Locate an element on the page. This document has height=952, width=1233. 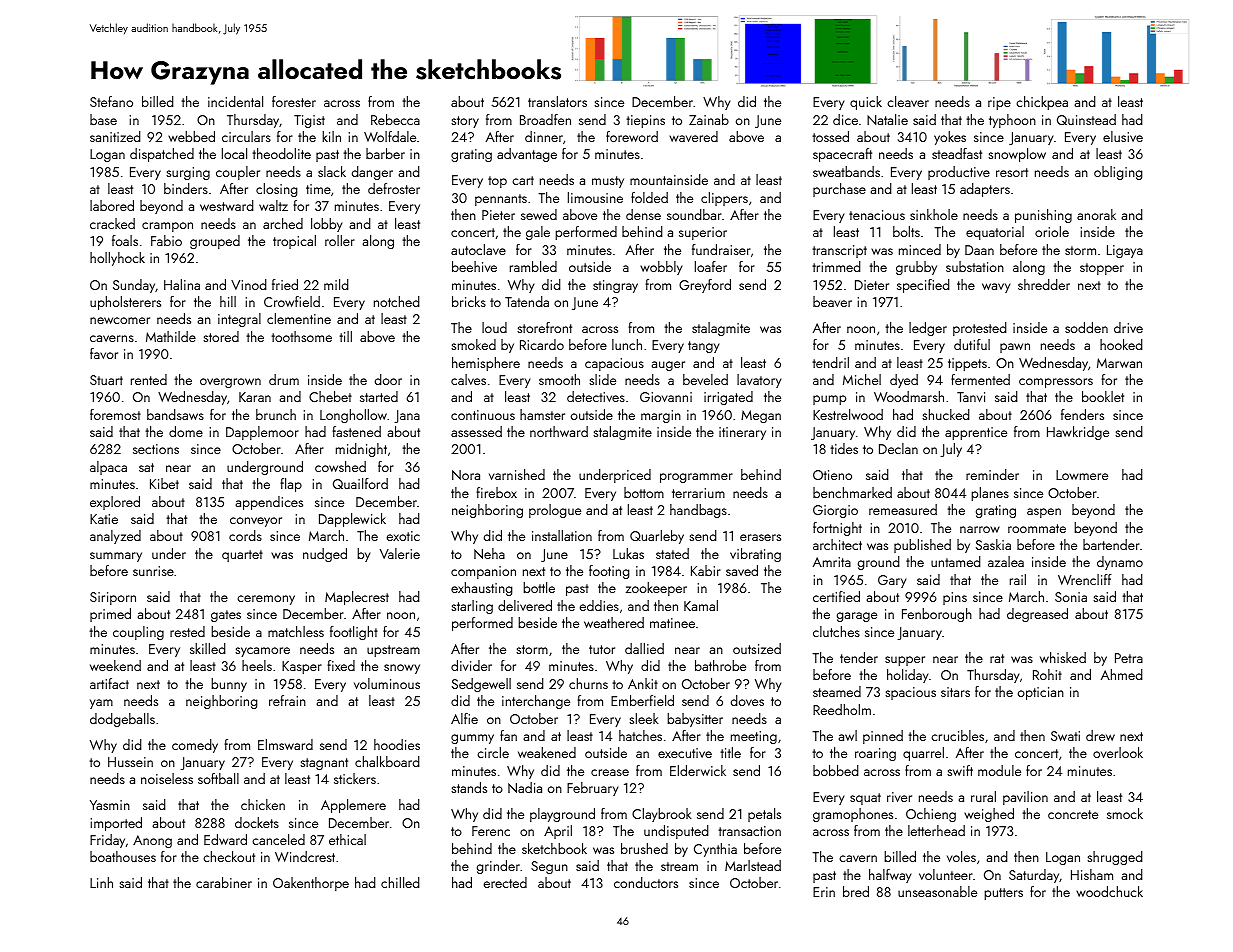
bandsaws is located at coordinates (175, 414).
